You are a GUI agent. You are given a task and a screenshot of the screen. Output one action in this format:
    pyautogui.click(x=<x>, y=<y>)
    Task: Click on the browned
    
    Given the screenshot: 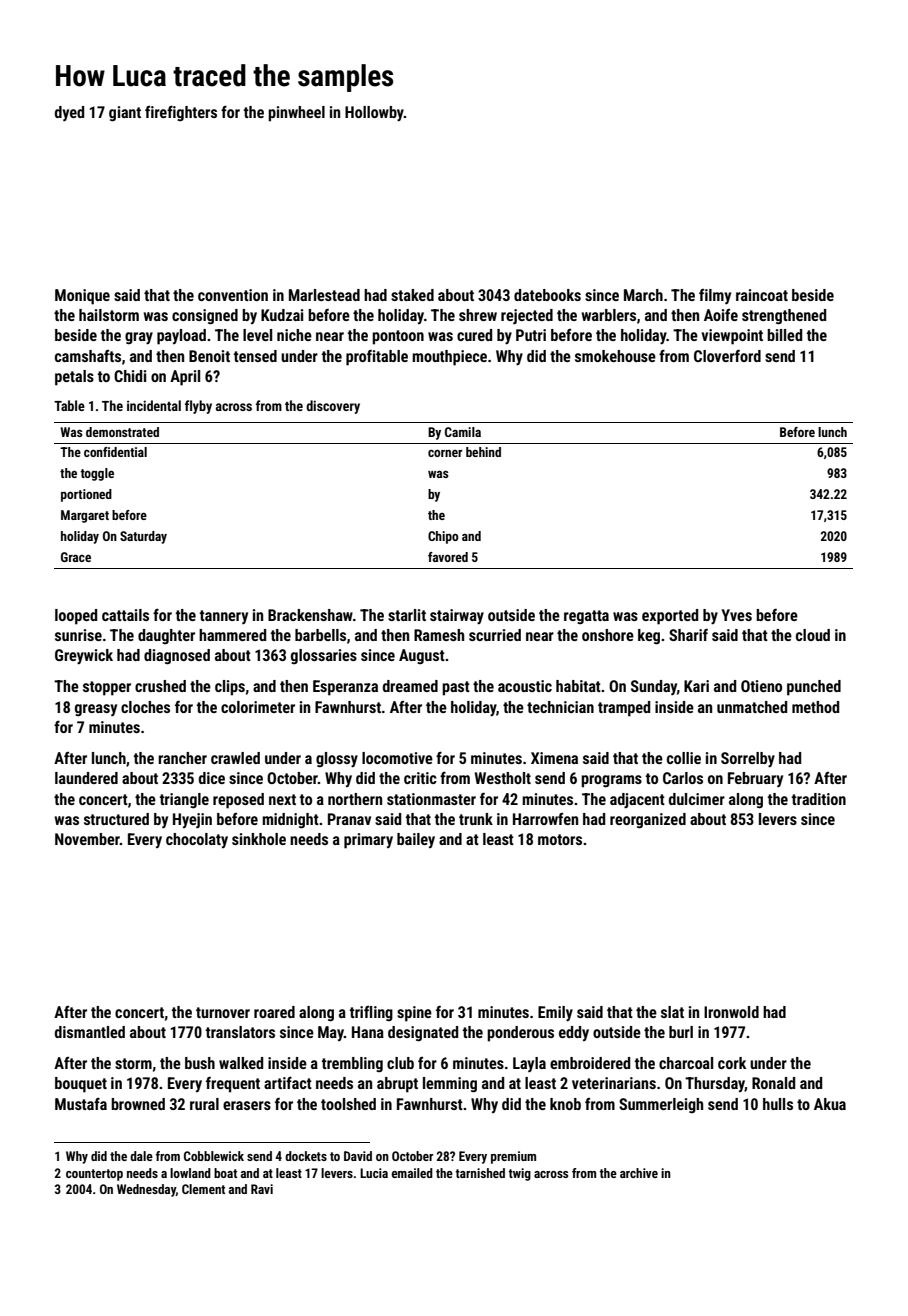 What is the action you would take?
    pyautogui.click(x=138, y=1104)
